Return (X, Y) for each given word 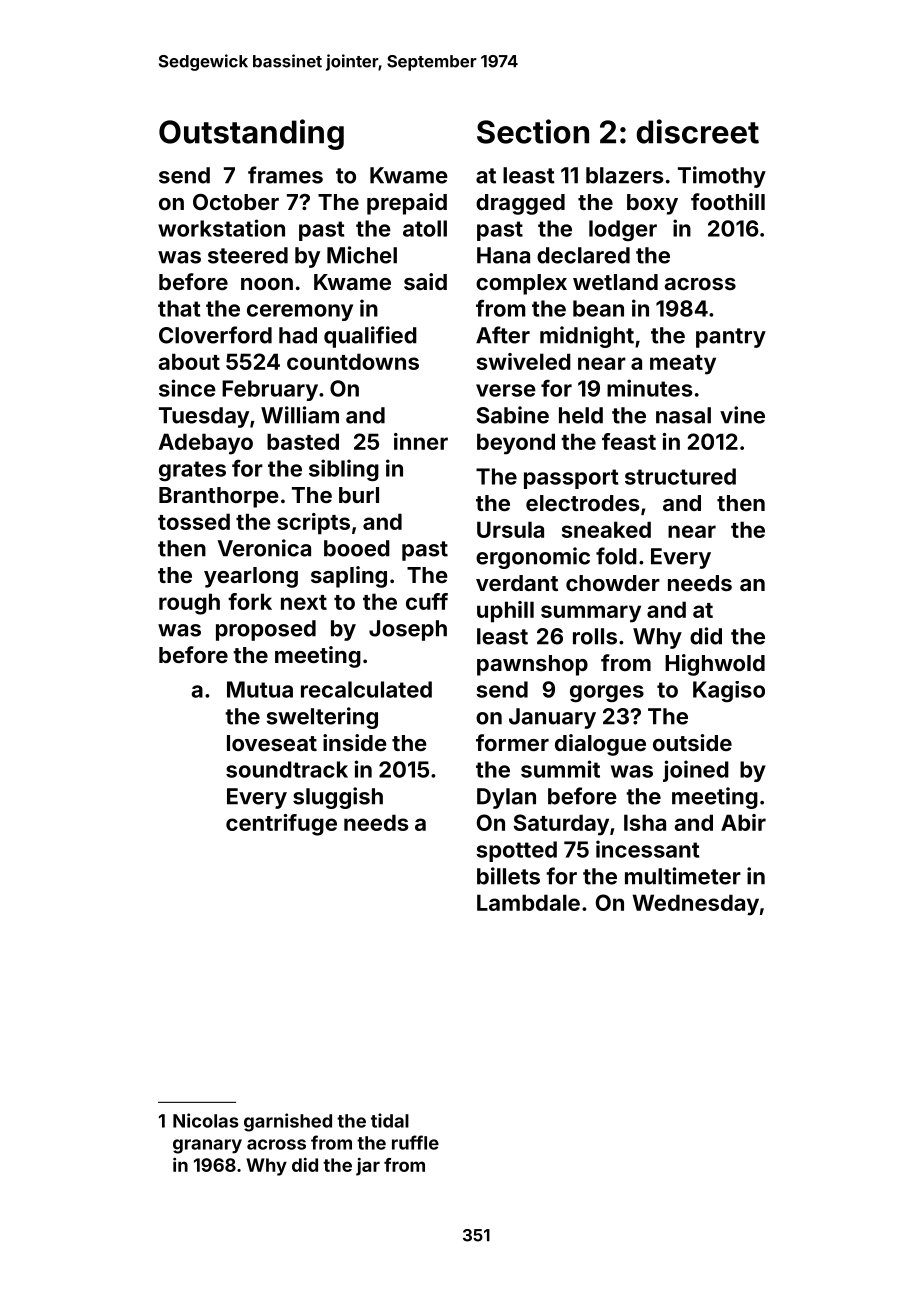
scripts (313, 524)
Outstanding (251, 134)
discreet (697, 131)
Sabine (513, 415)
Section (533, 131)
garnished (288, 1122)
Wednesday (695, 905)
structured (680, 476)
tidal (390, 1120)
